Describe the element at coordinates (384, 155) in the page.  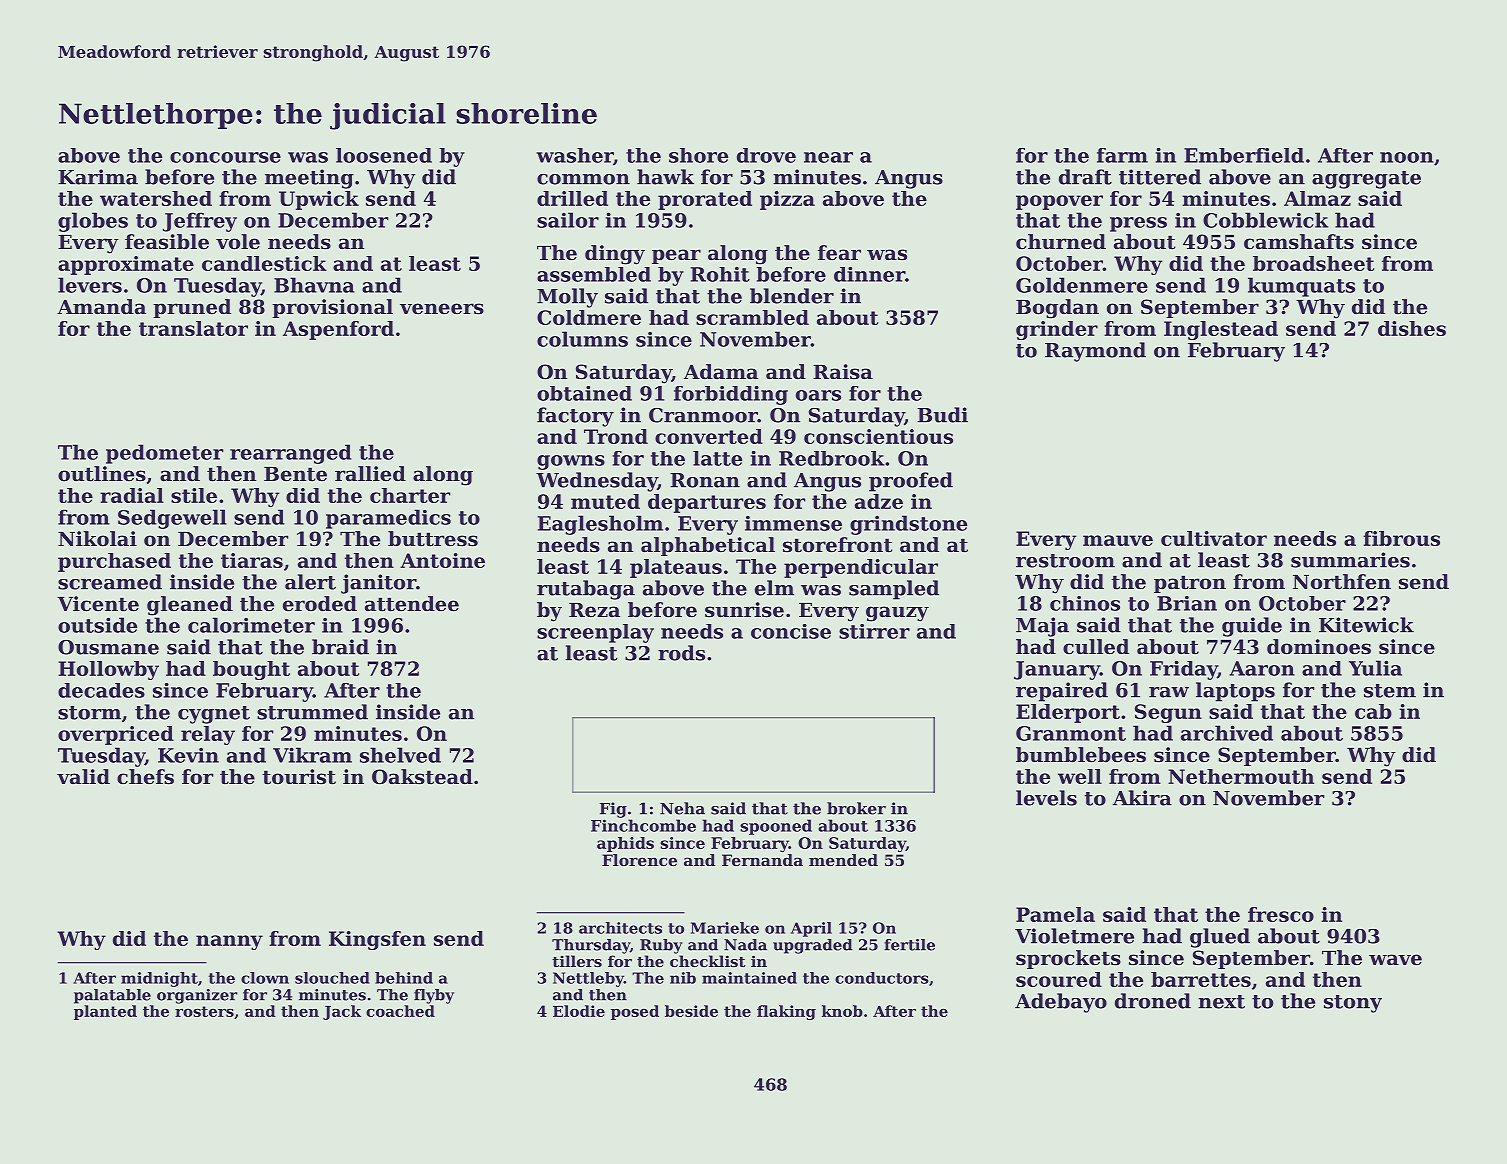
I see `loosened` at that location.
